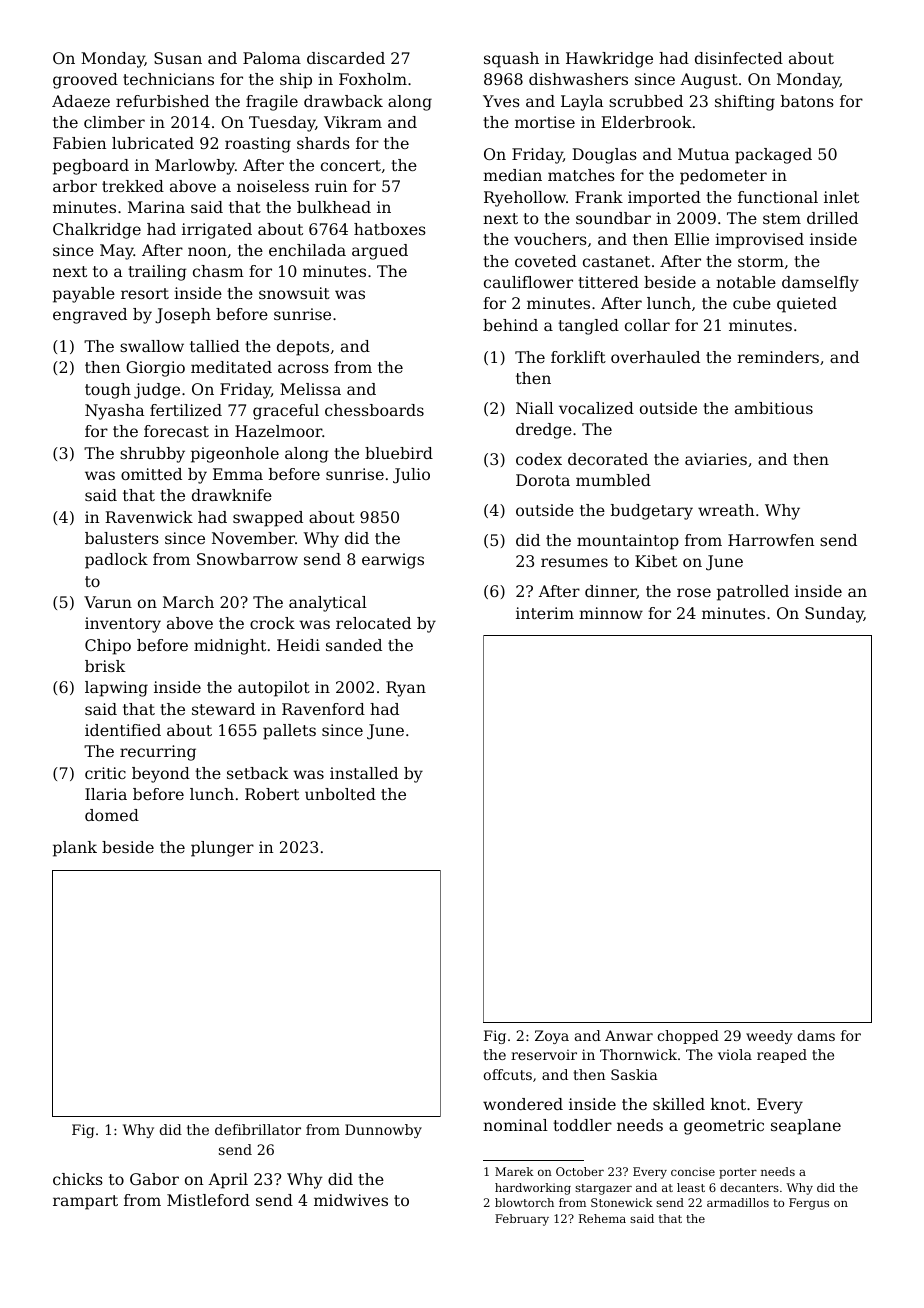  What do you see at coordinates (609, 60) in the image?
I see `Hawkridge` at bounding box center [609, 60].
